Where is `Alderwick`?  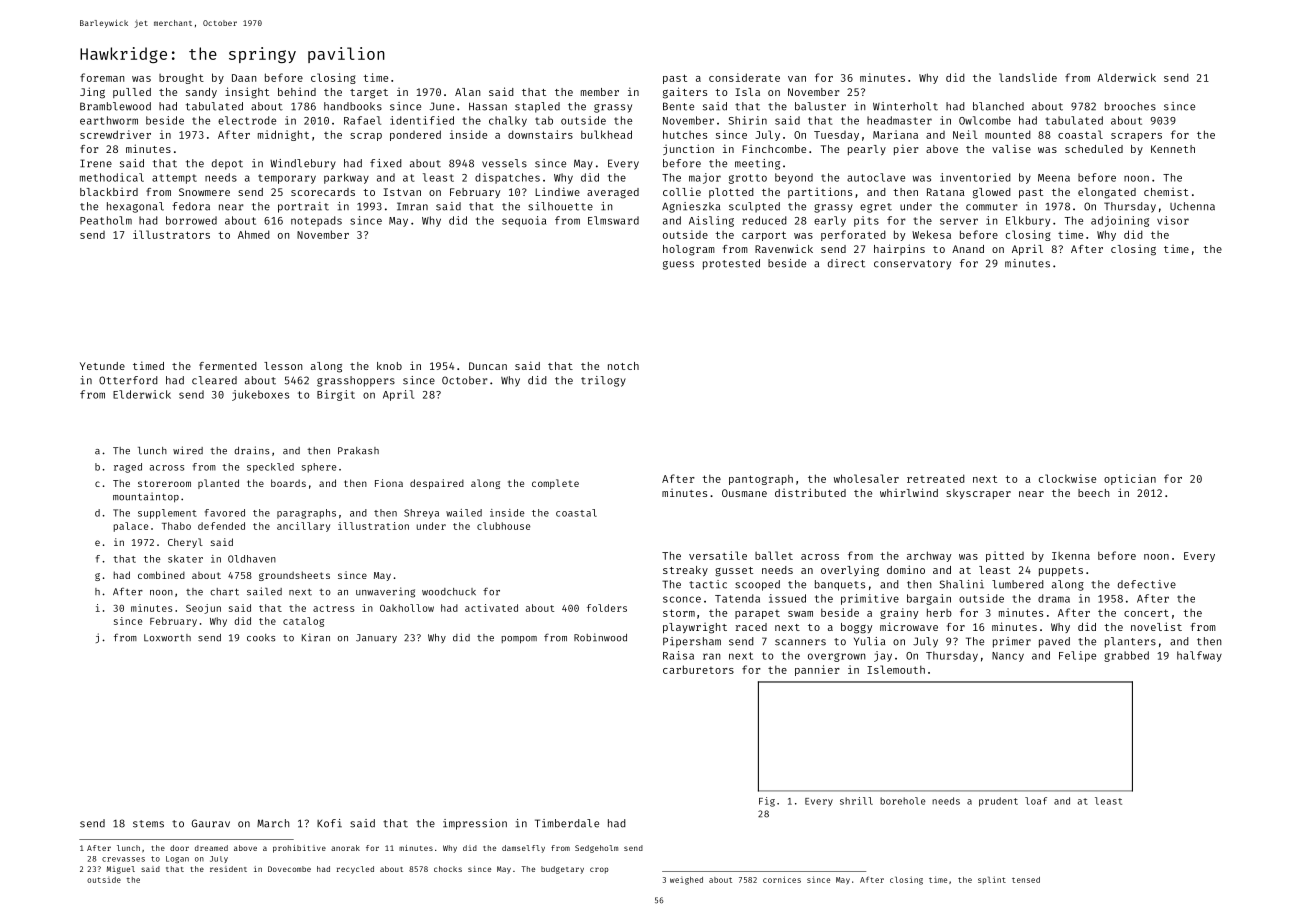
Alderwick is located at coordinates (1126, 77).
